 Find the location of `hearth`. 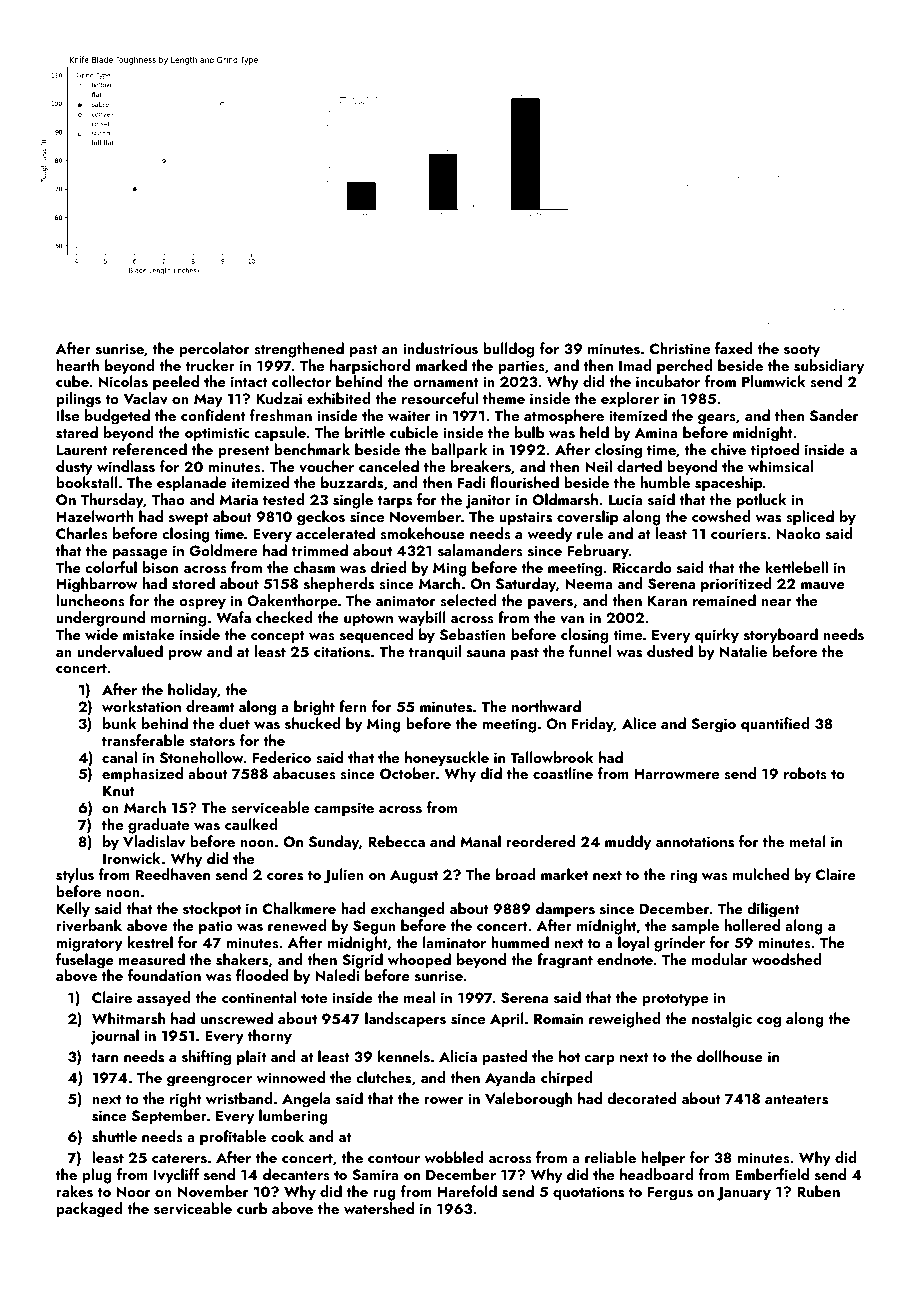

hearth is located at coordinates (77, 365).
